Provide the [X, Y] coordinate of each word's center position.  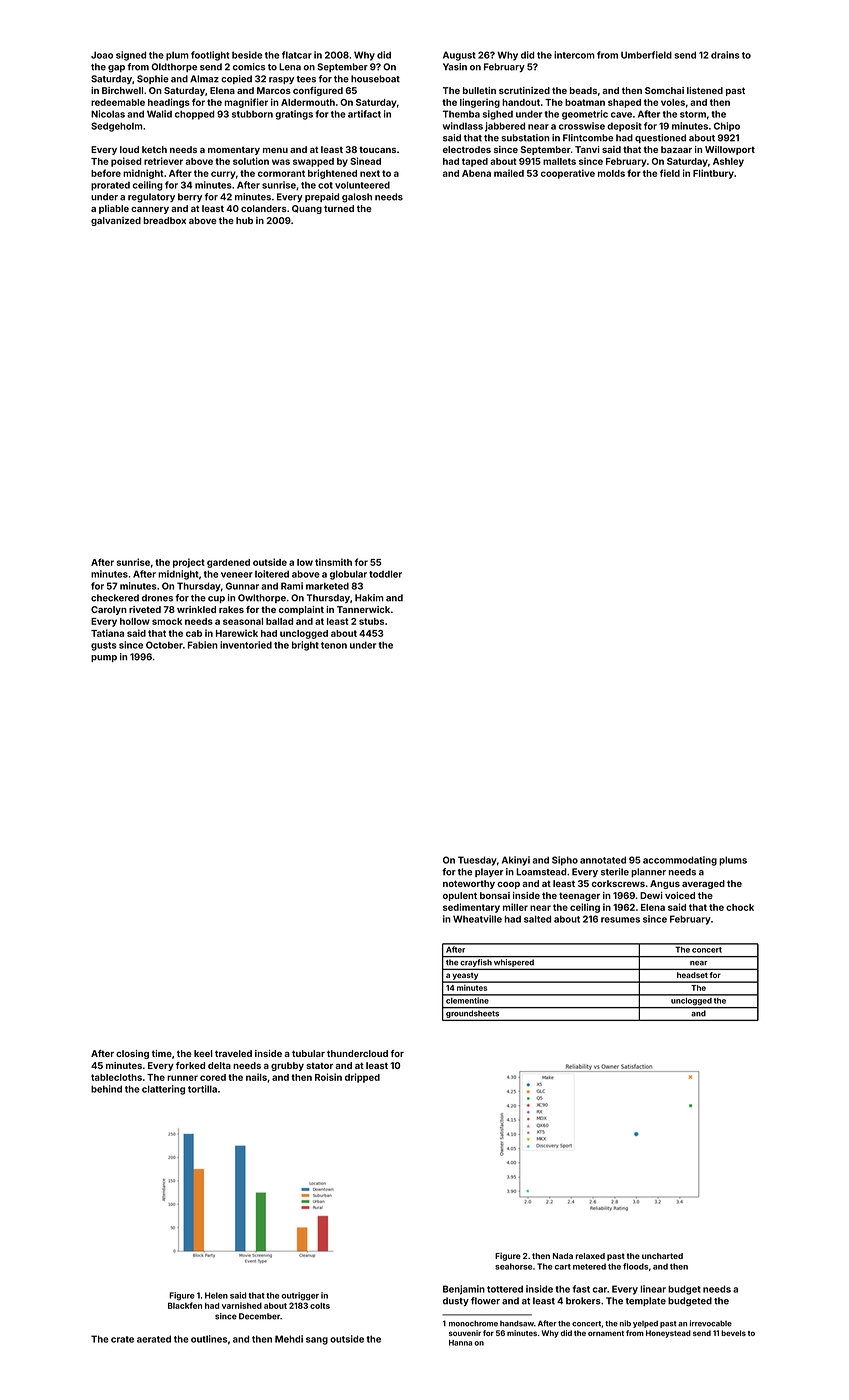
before [106, 173]
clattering [163, 1090]
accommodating [680, 861]
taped [475, 162]
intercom [574, 55]
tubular [308, 1053]
